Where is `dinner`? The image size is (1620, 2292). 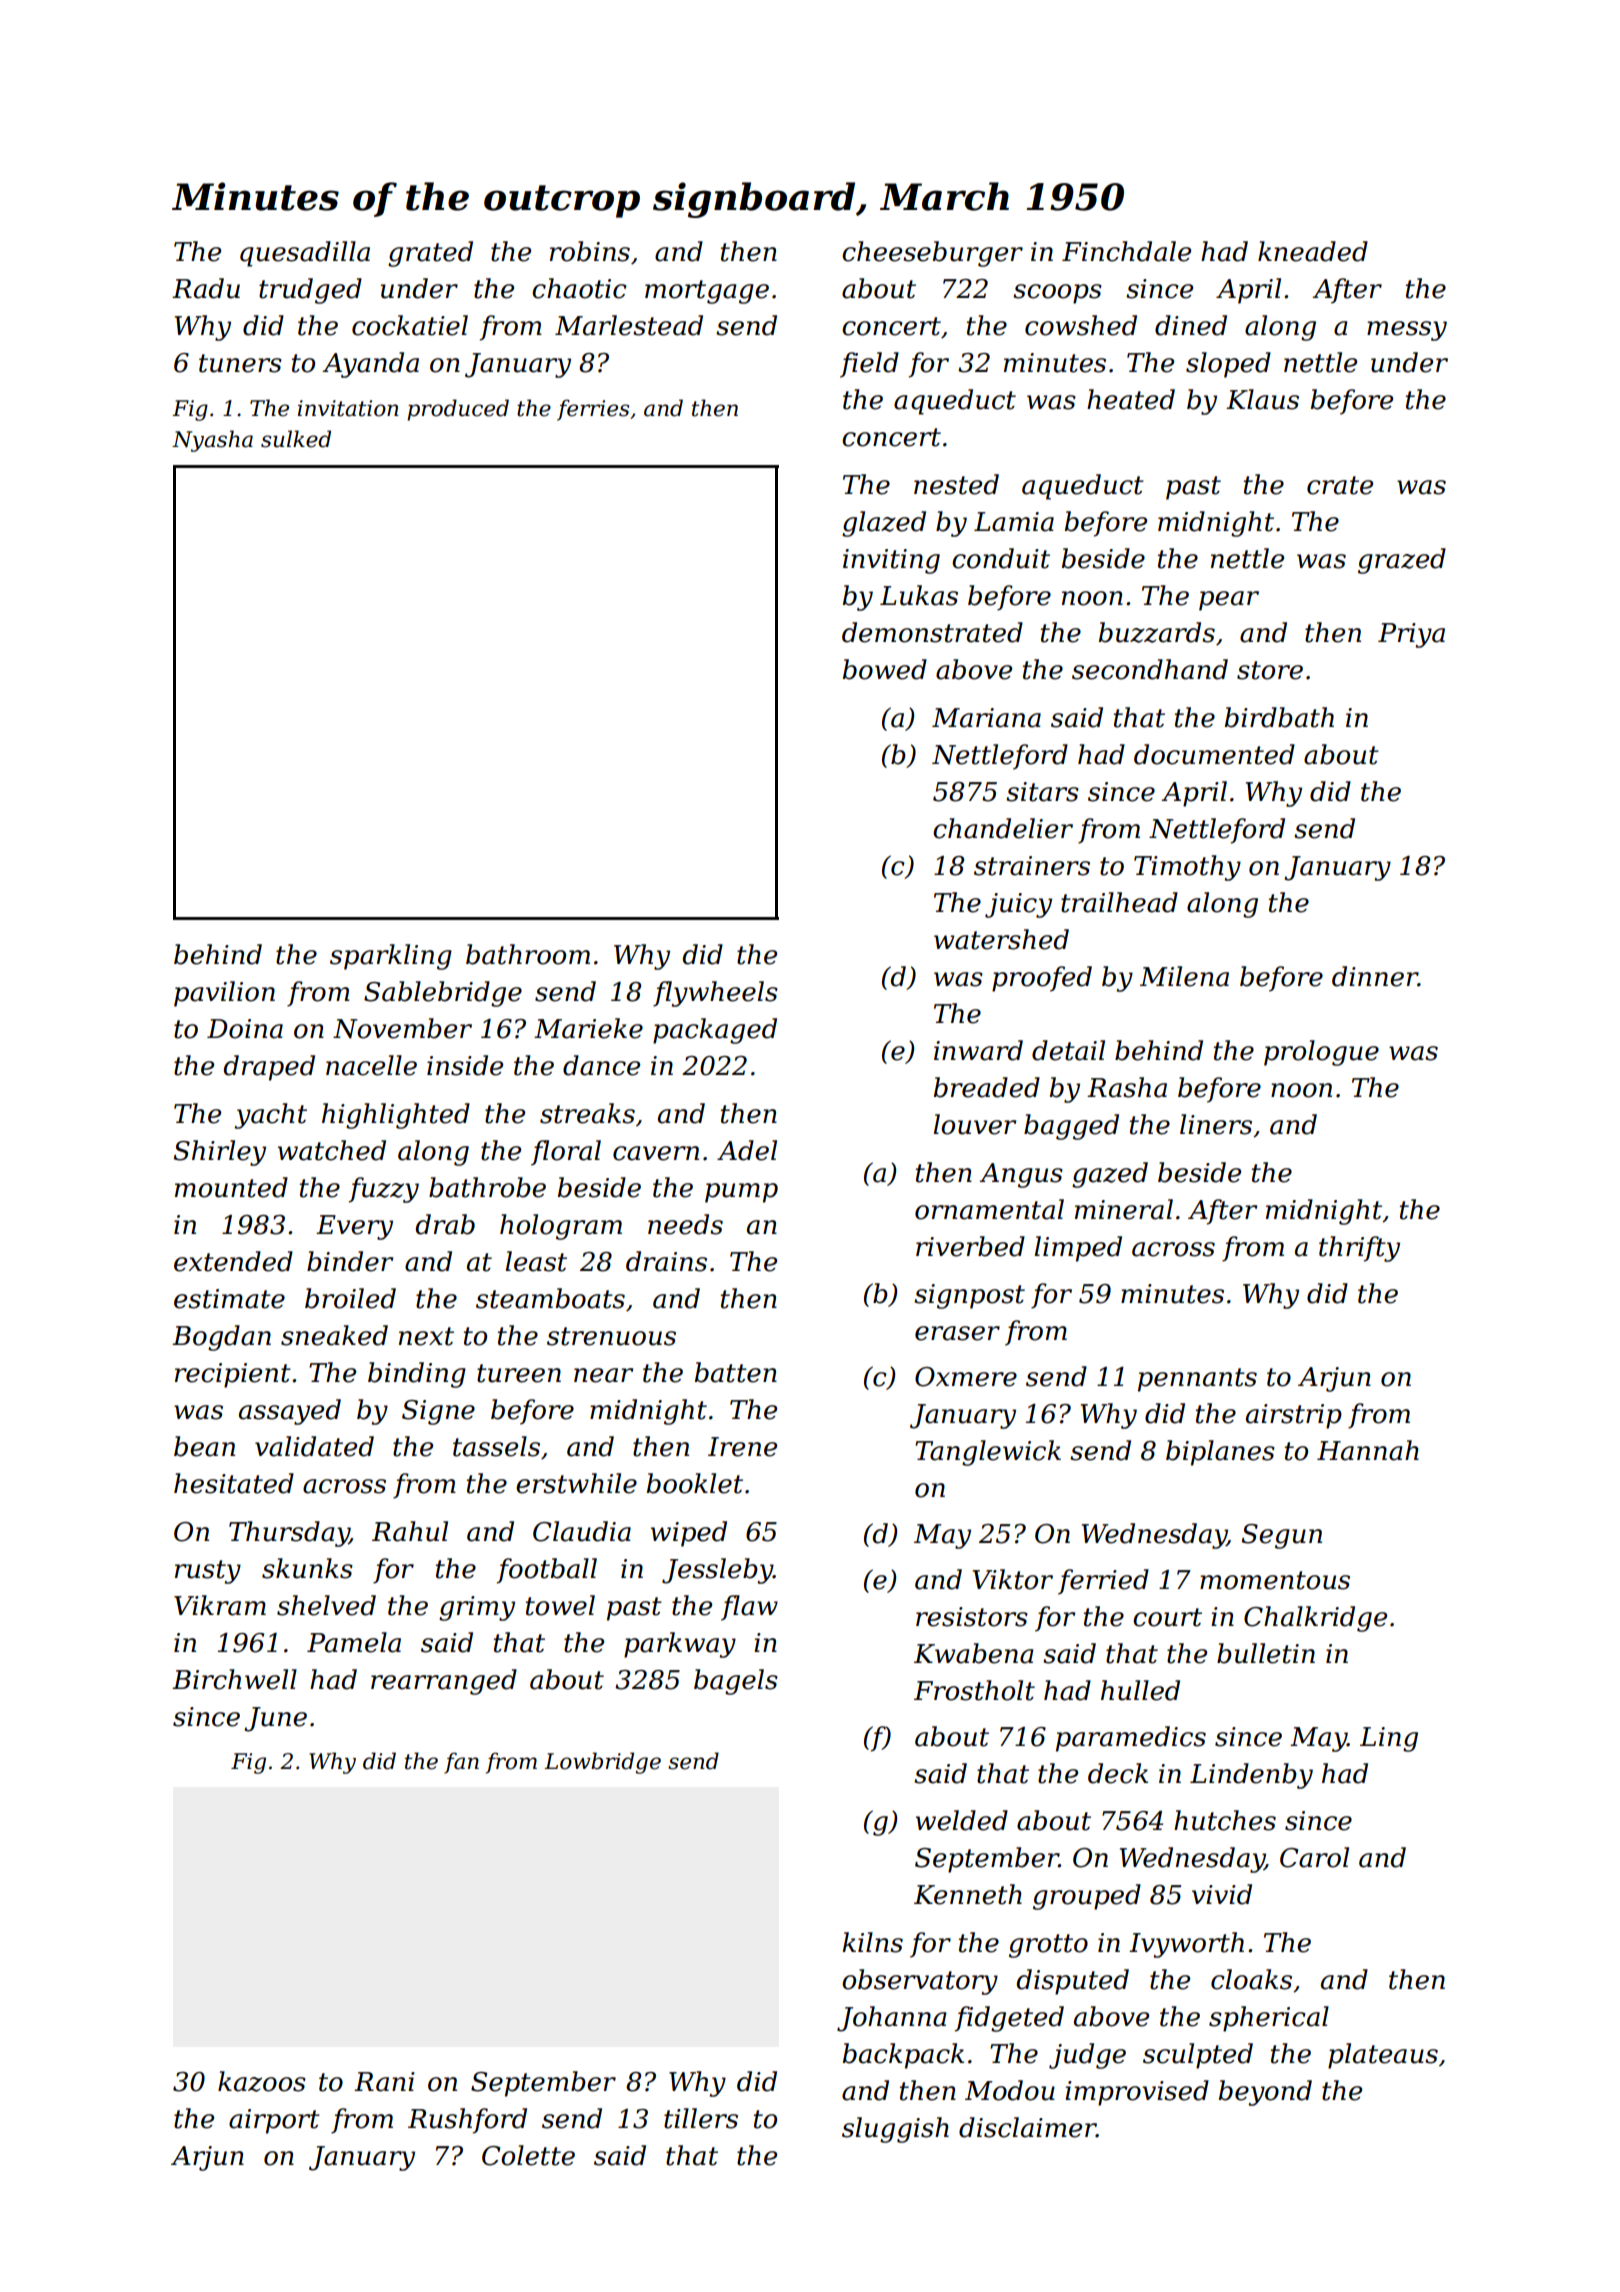
dinner is located at coordinates (1375, 976).
